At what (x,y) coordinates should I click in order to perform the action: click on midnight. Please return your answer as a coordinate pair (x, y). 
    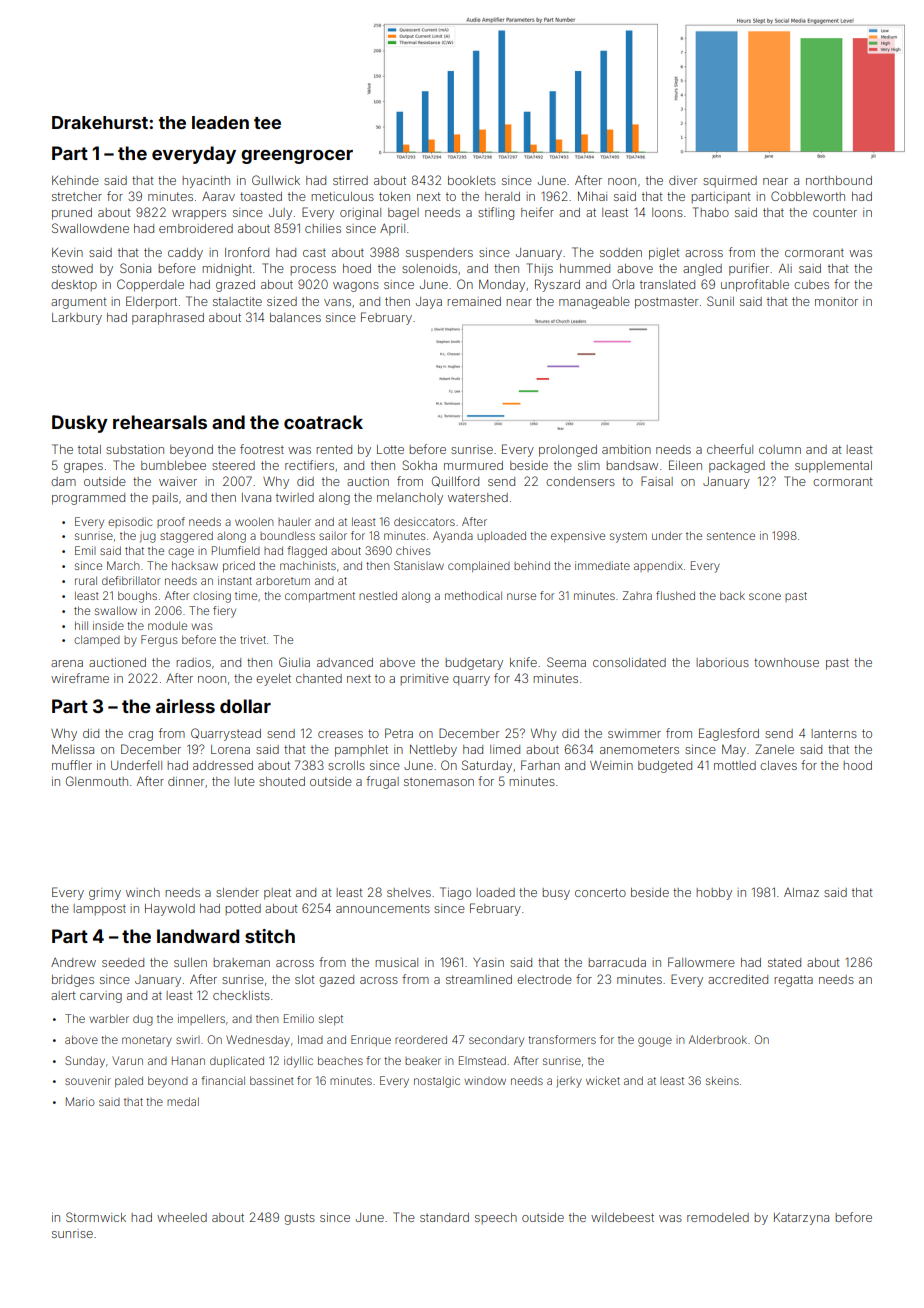
    Looking at the image, I should click on (227, 270).
